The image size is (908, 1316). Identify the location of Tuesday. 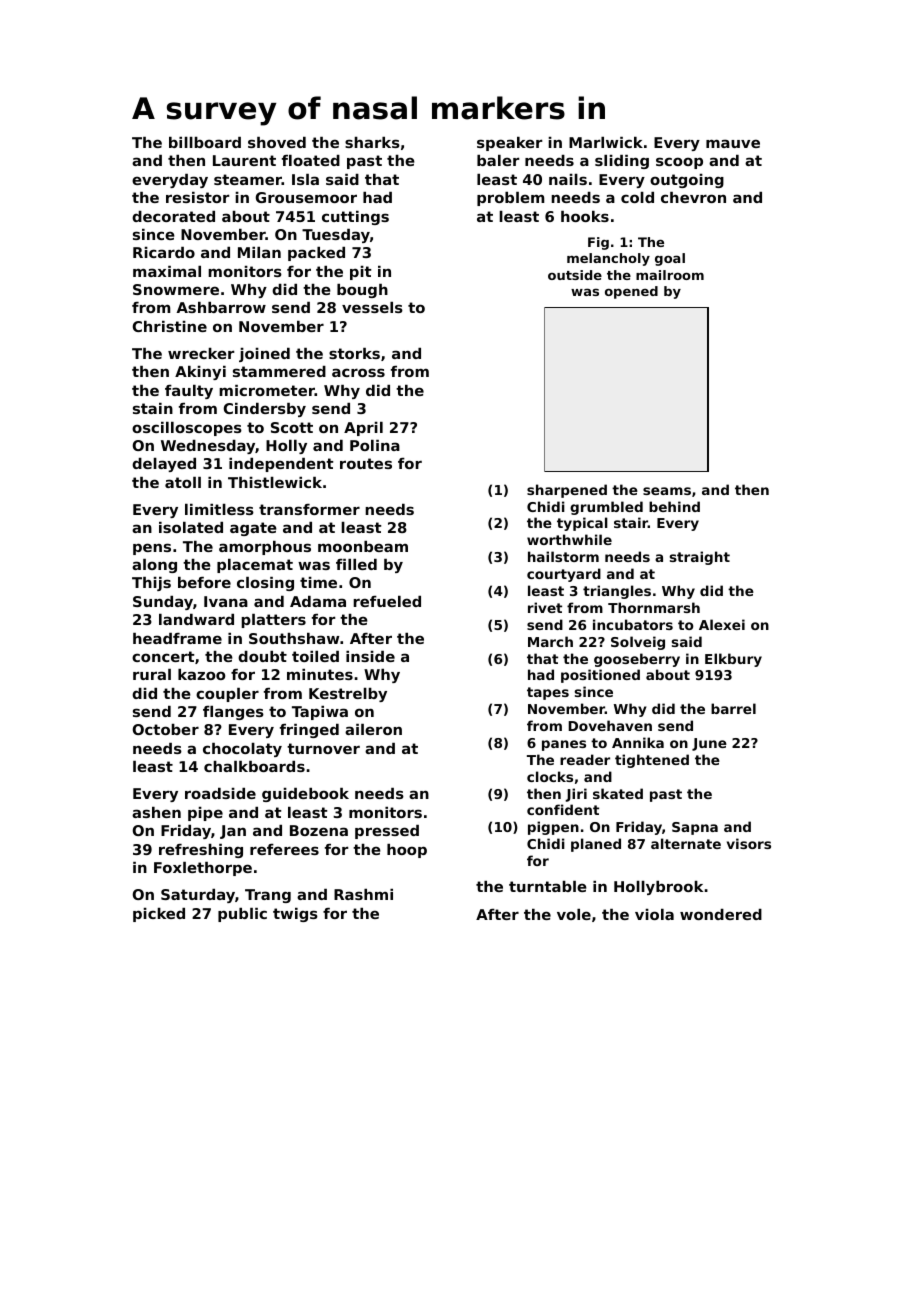
(336, 236).
